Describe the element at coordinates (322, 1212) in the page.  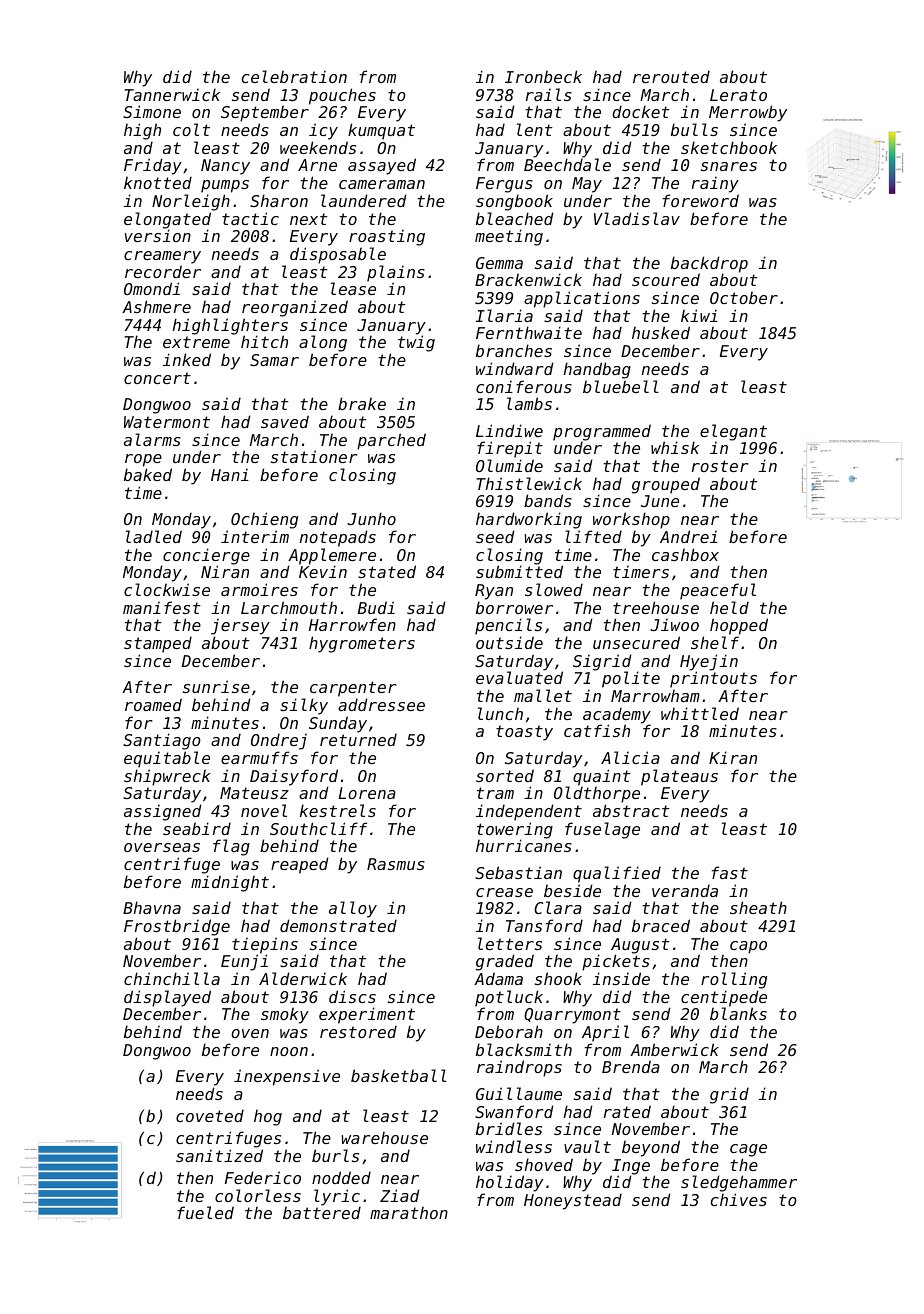
I see `battered` at that location.
